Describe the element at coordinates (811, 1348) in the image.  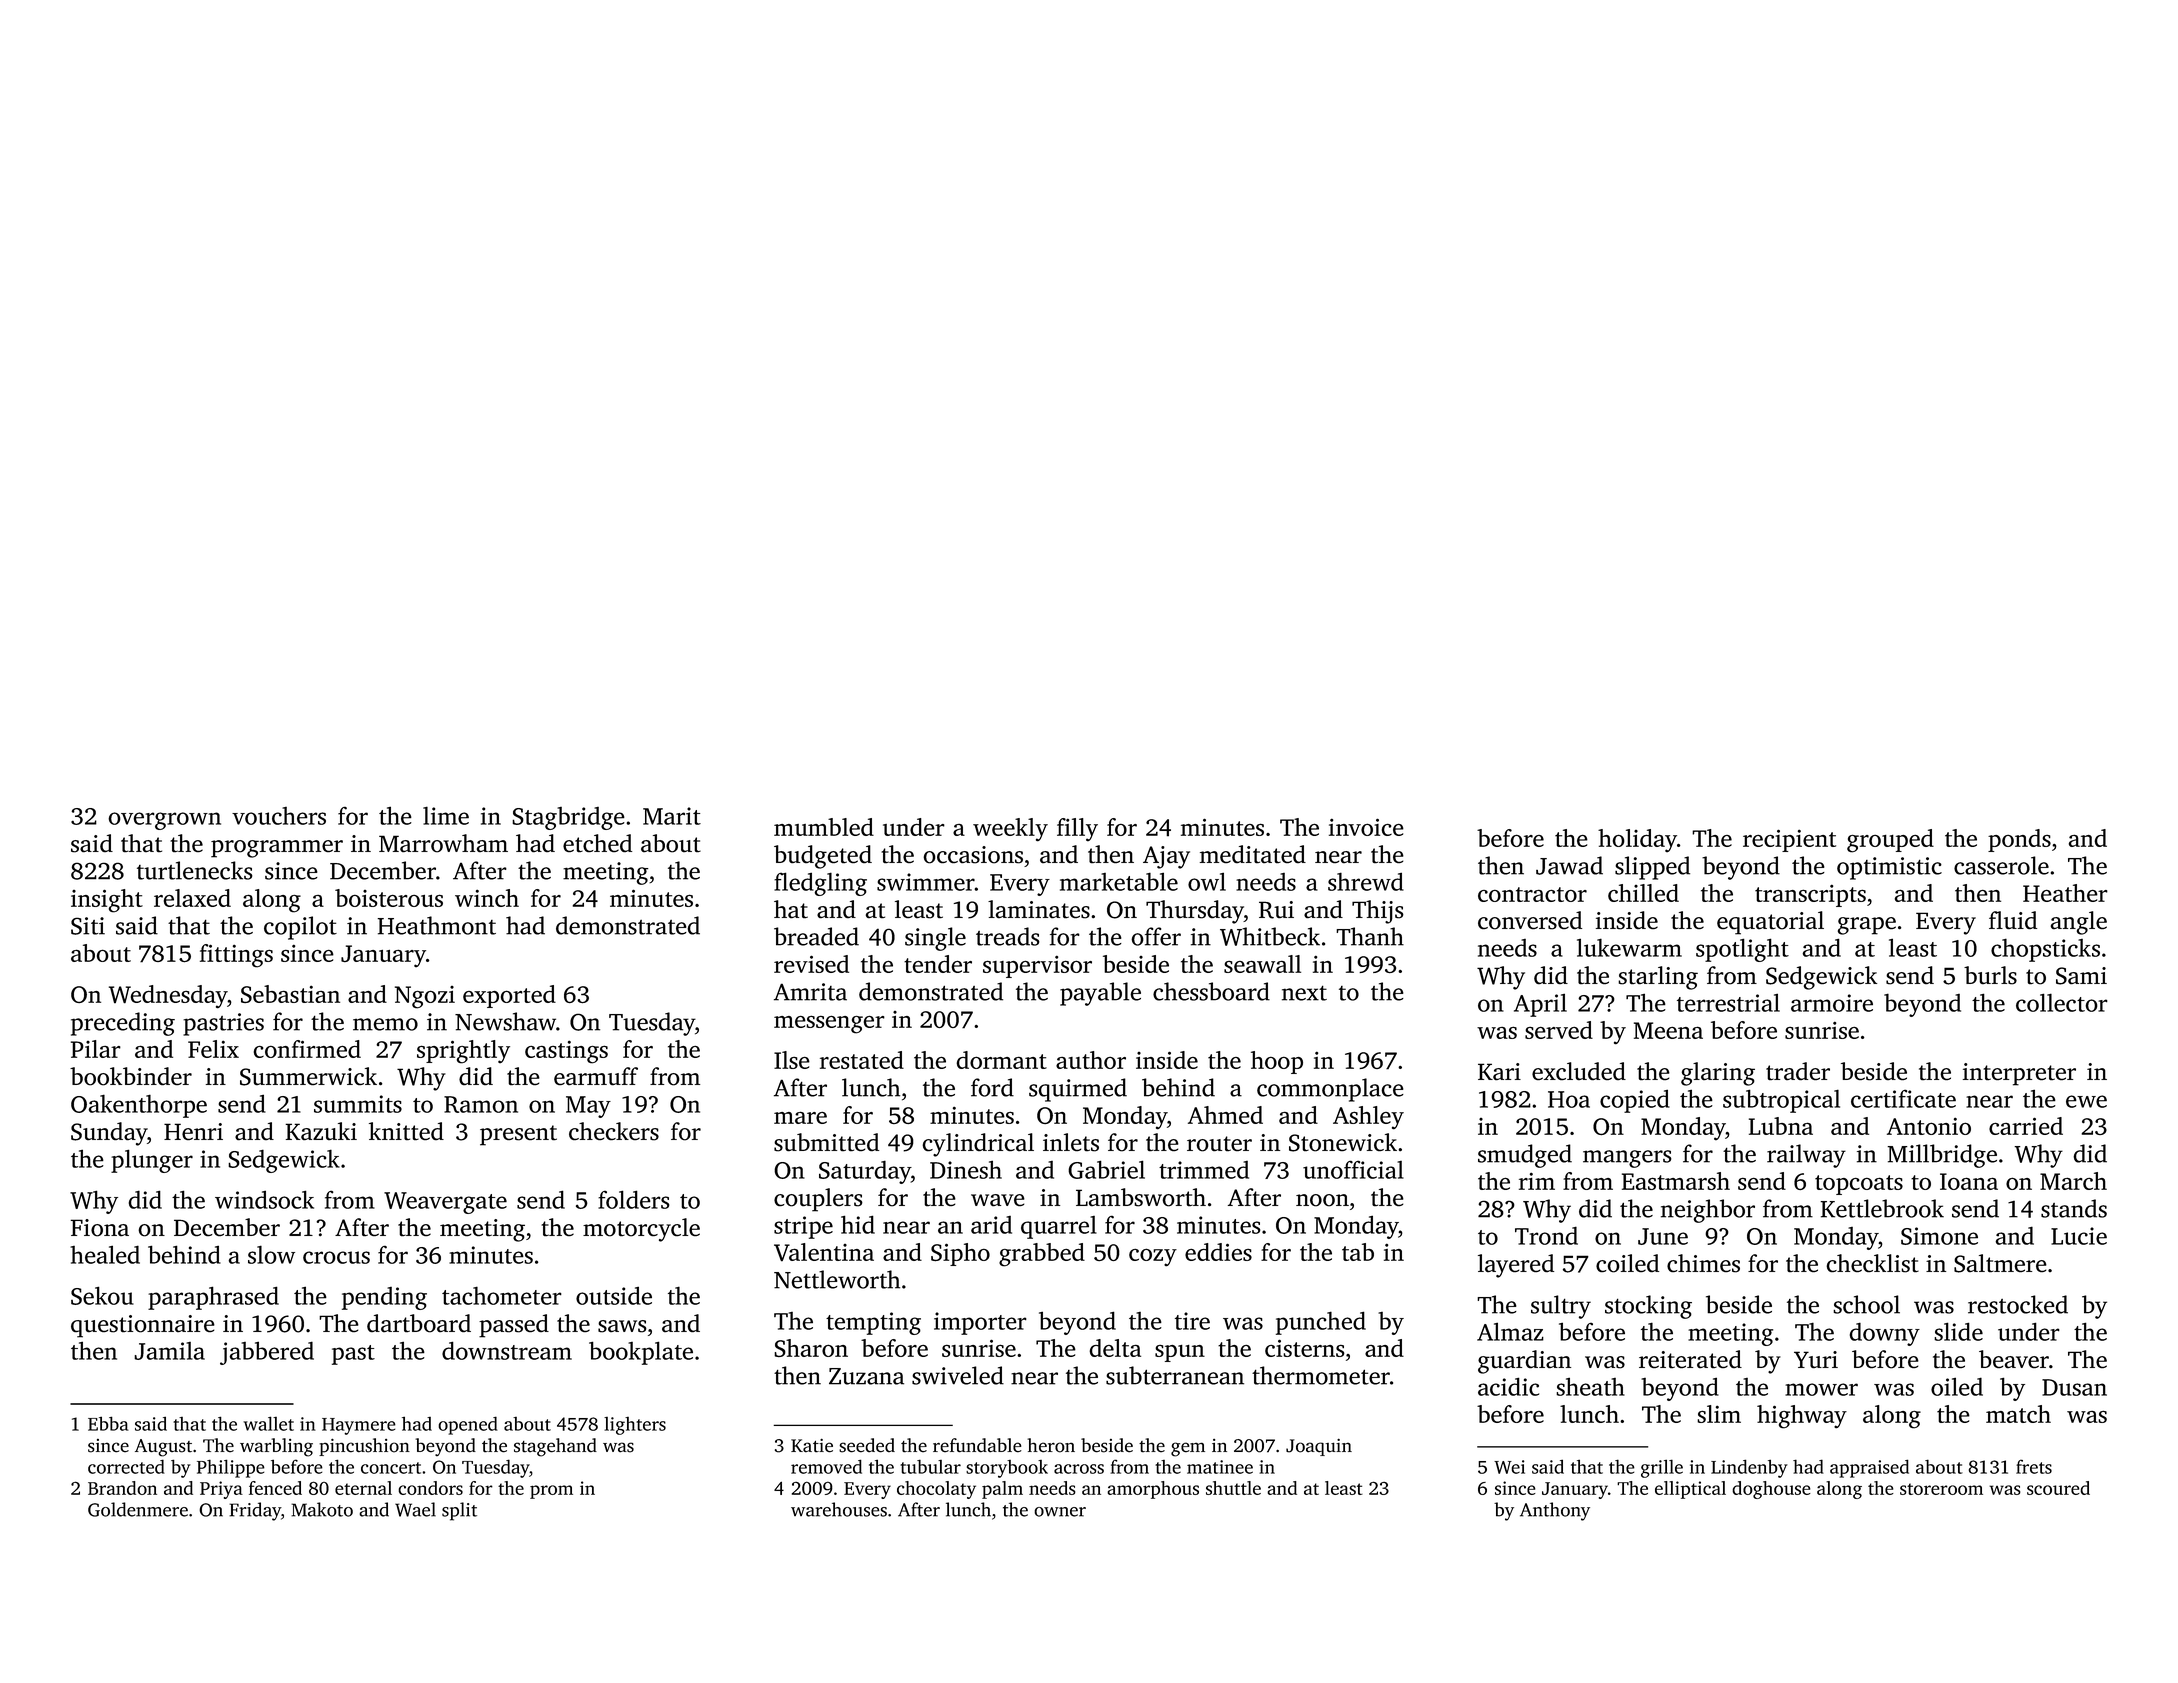
I see `Sharon` at that location.
